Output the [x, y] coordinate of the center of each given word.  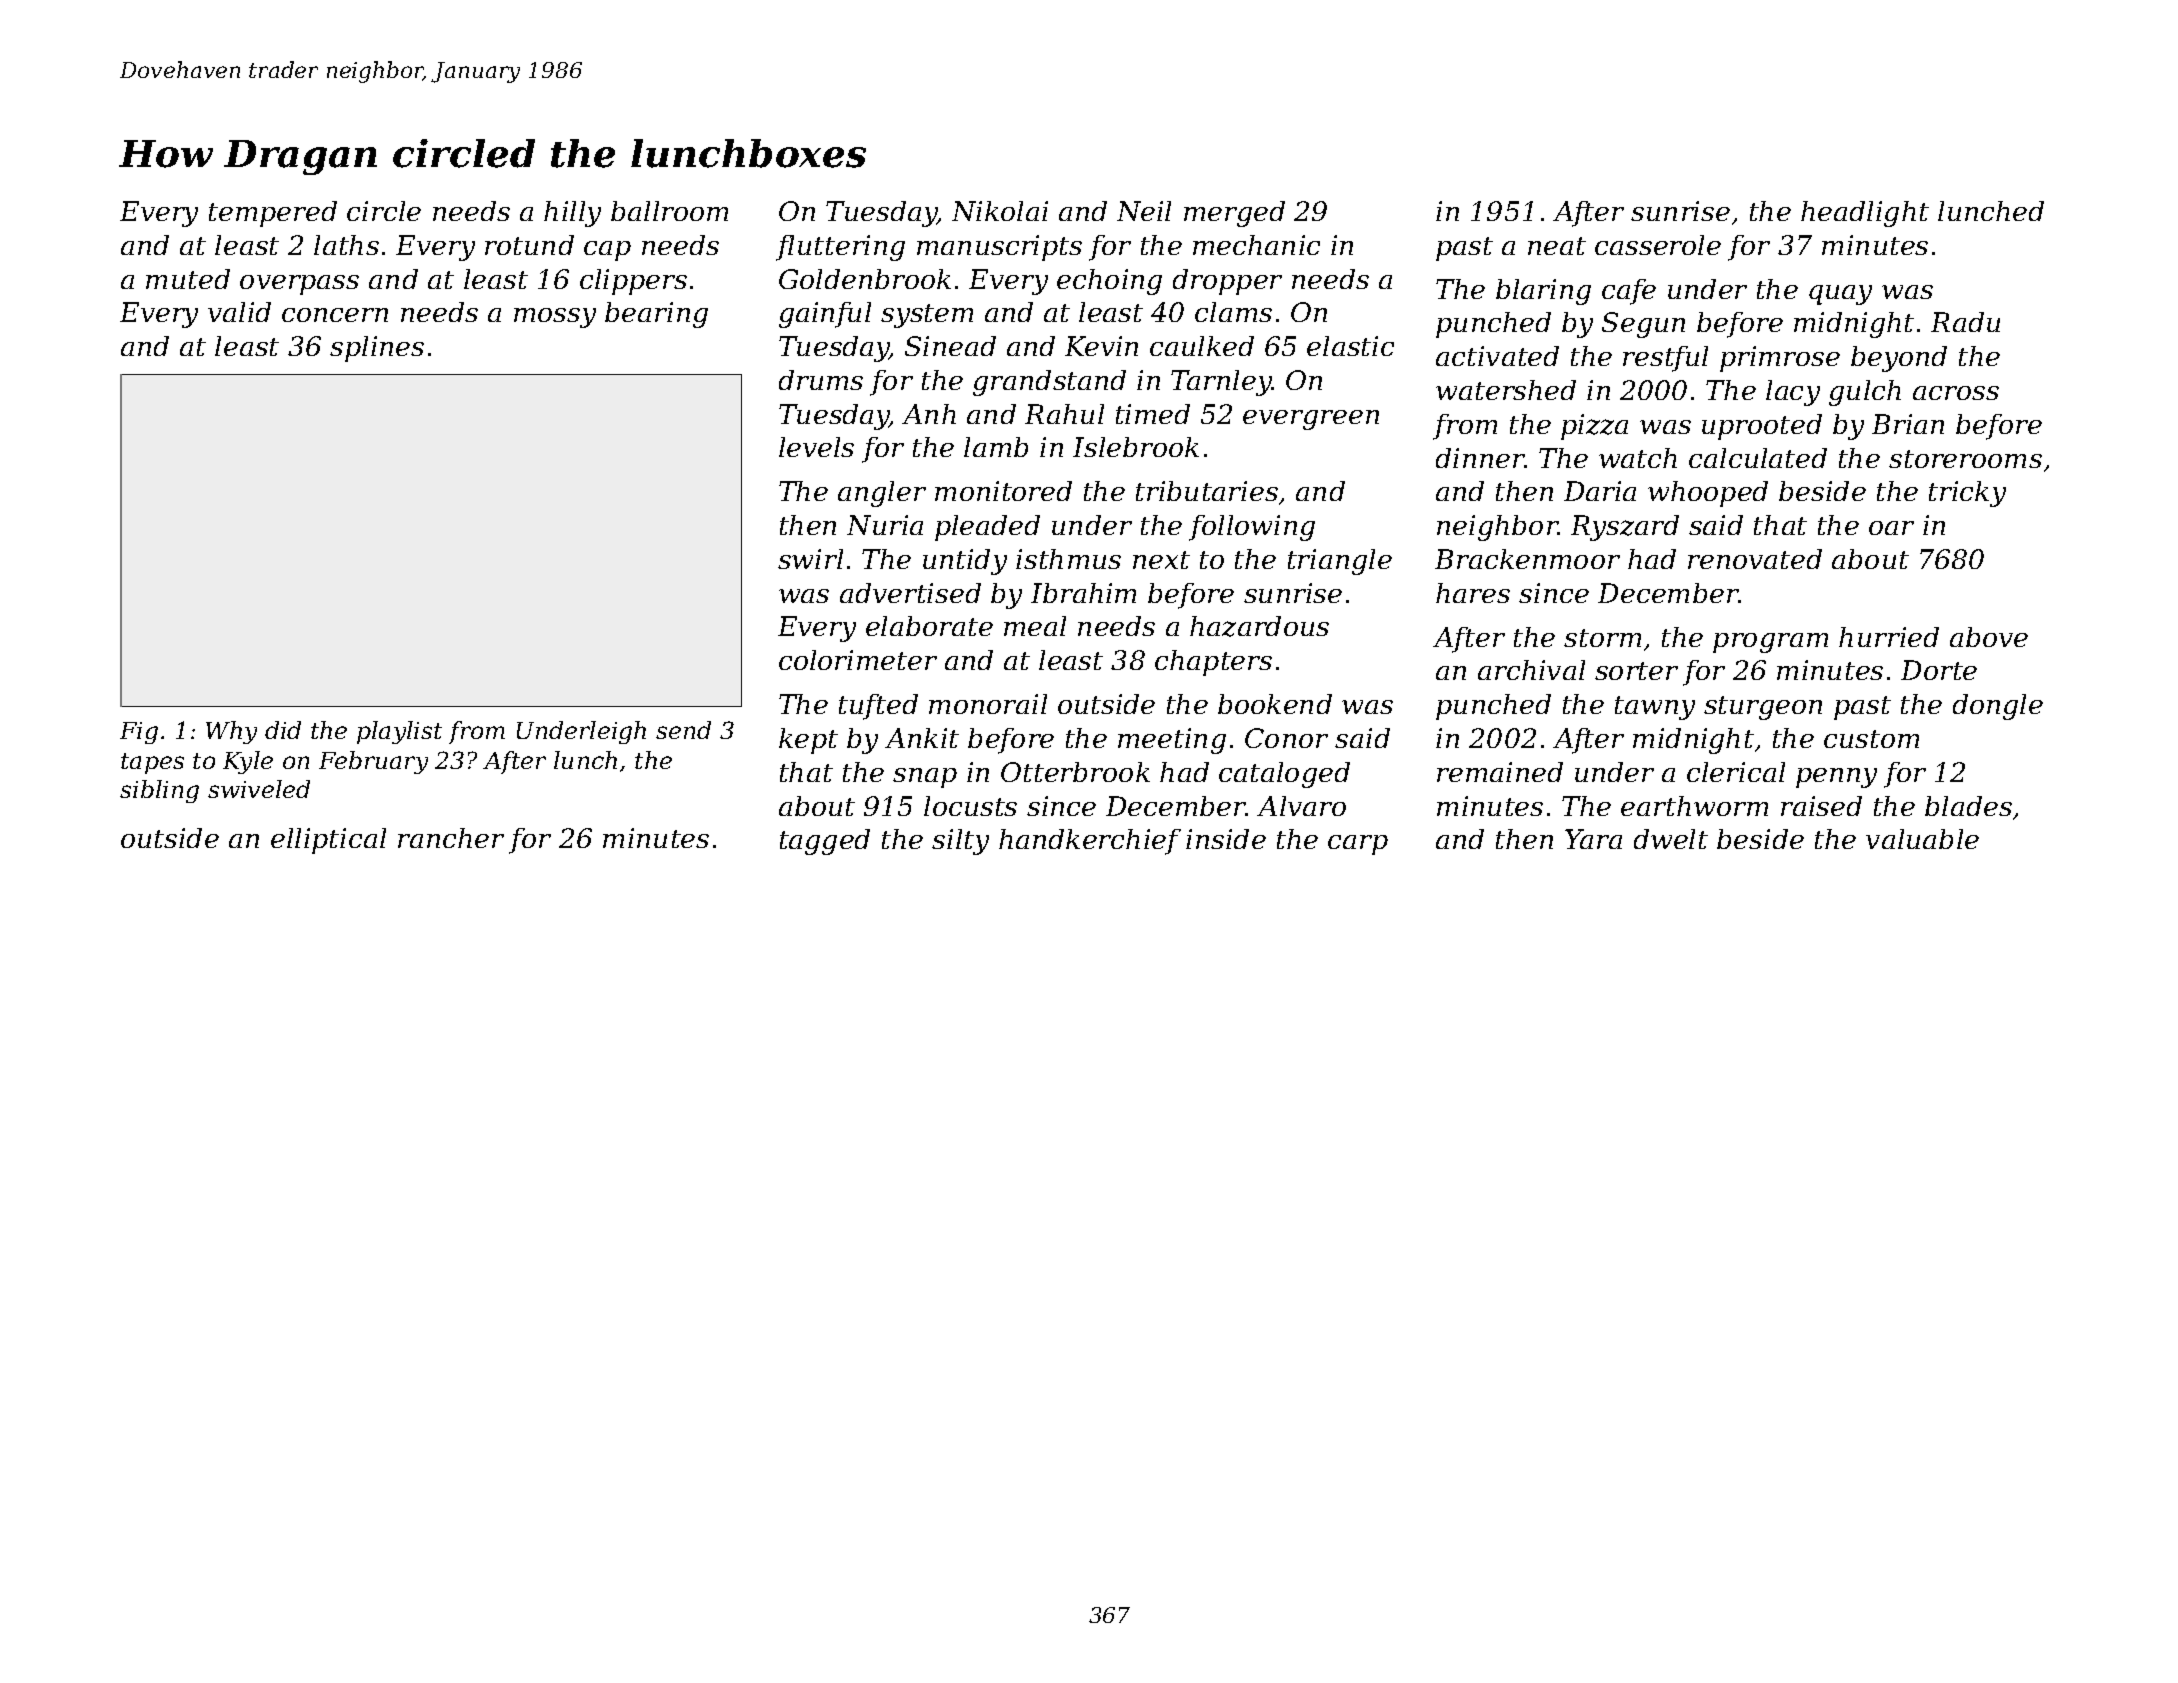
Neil [1144, 211]
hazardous [1259, 626]
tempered [273, 214]
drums [821, 380]
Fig [139, 733]
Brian [1908, 424]
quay [1840, 295]
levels [816, 447]
